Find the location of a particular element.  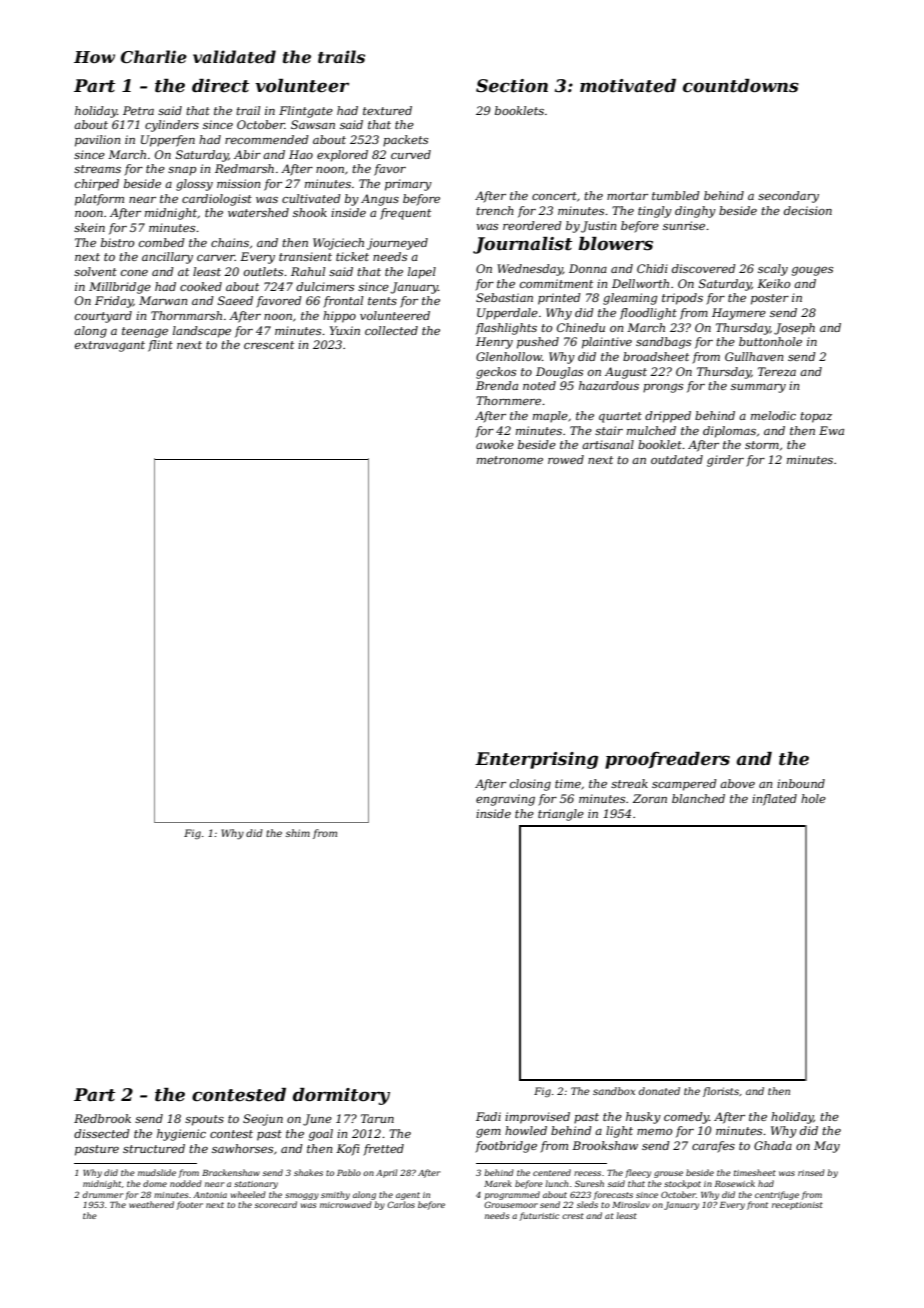

Petra is located at coordinates (138, 110).
